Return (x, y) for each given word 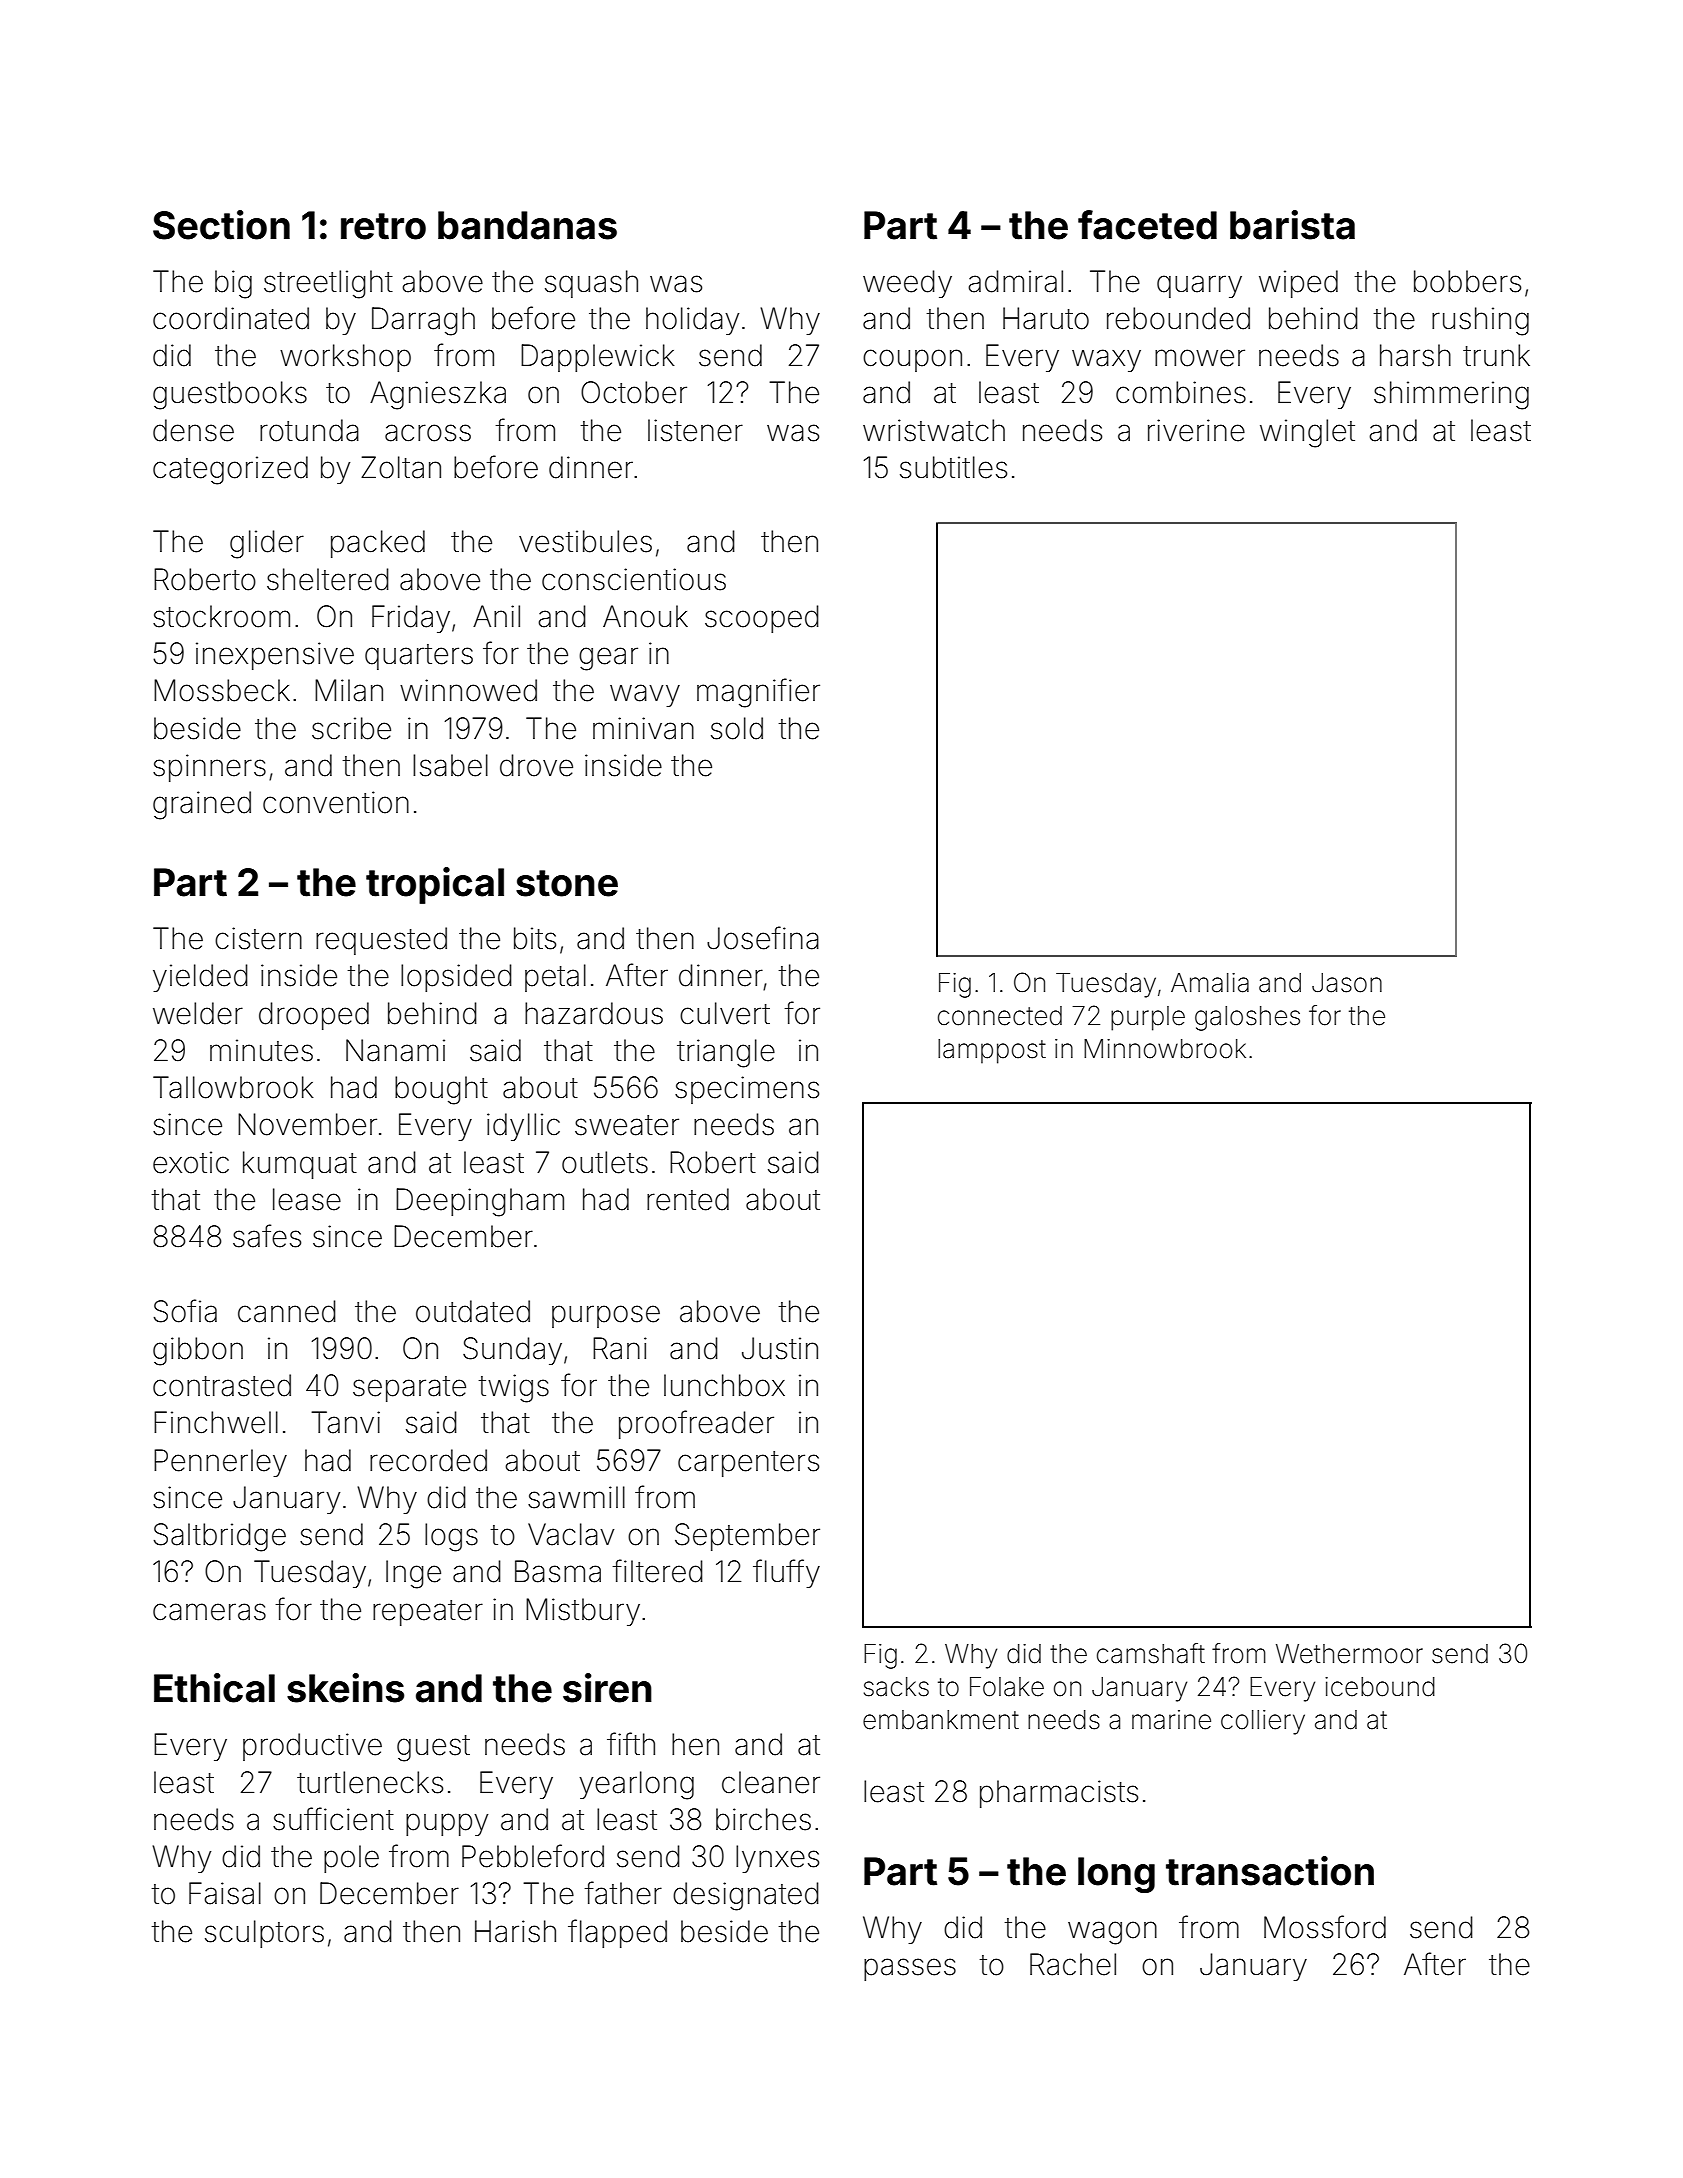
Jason (1347, 983)
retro (383, 226)
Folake (1007, 1687)
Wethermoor (1349, 1654)
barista (1292, 225)
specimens (747, 1090)
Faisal (225, 1893)
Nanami (395, 1050)
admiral (1015, 281)
